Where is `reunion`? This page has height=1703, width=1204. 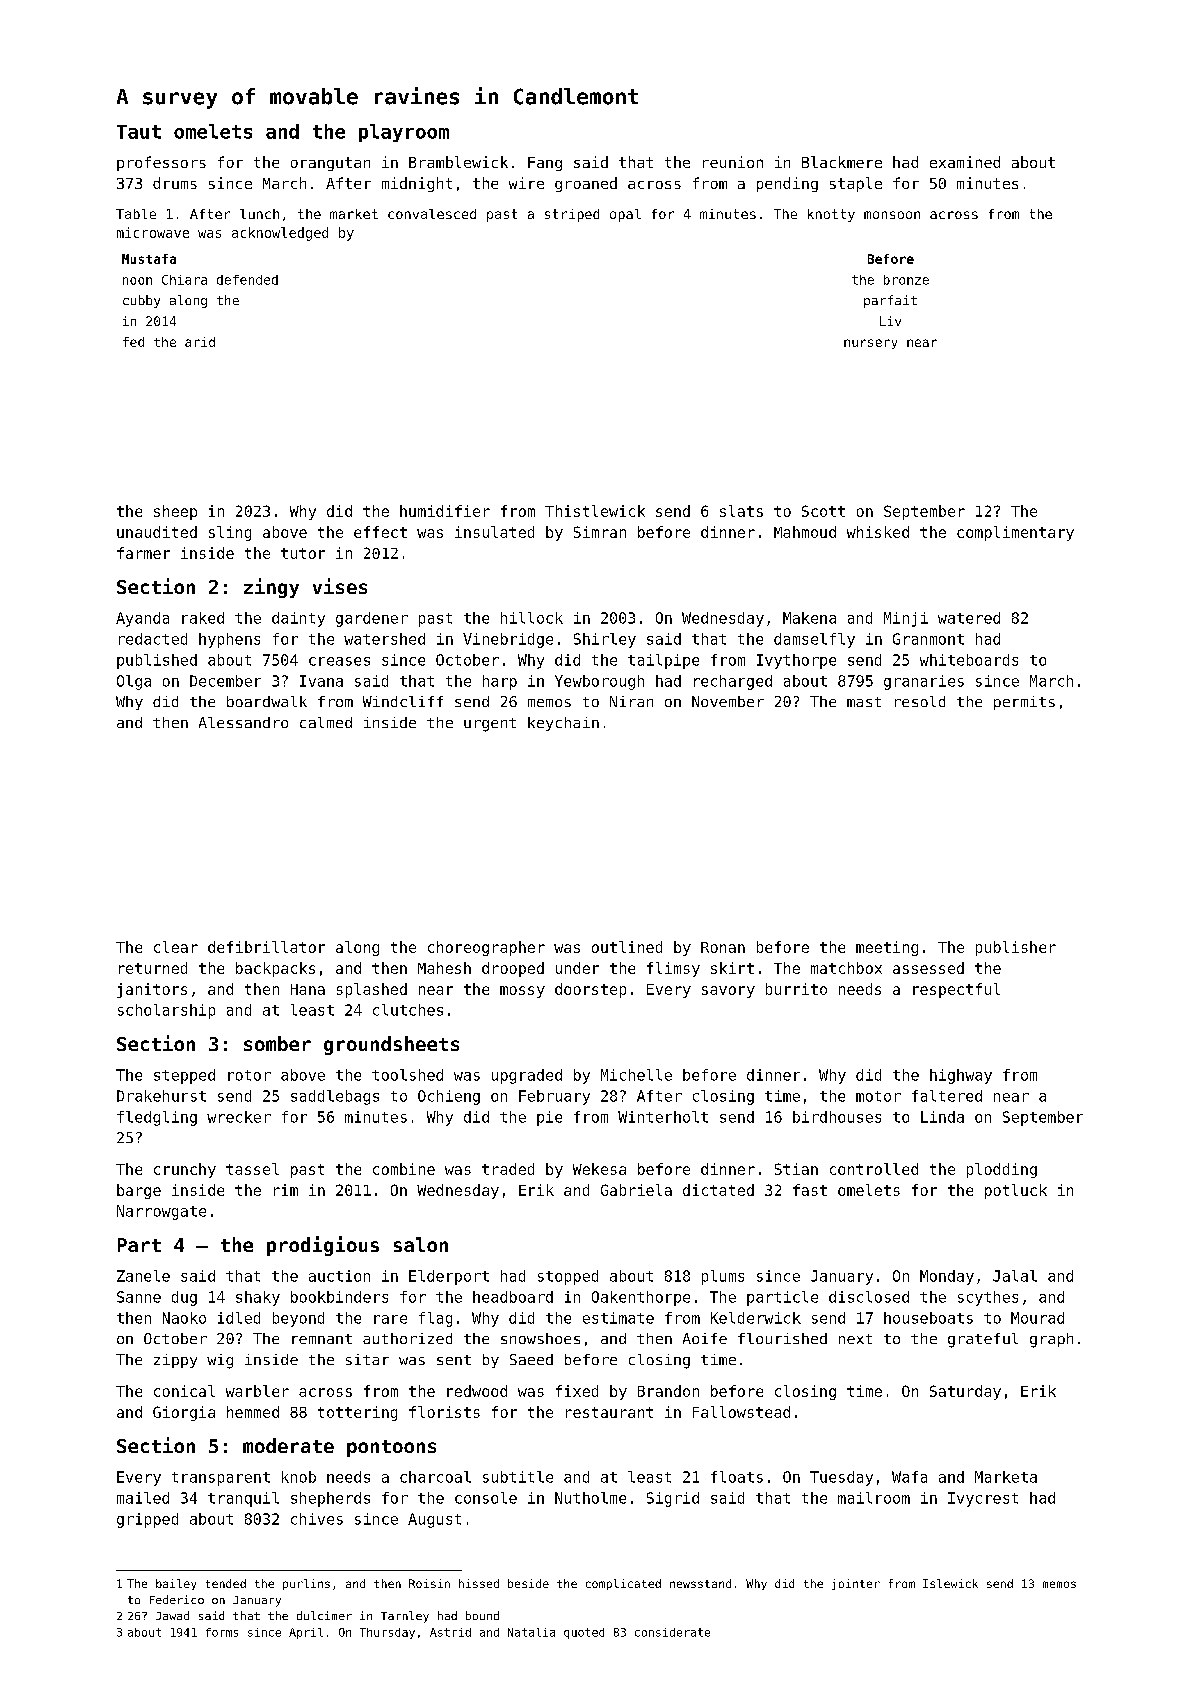 reunion is located at coordinates (733, 162).
